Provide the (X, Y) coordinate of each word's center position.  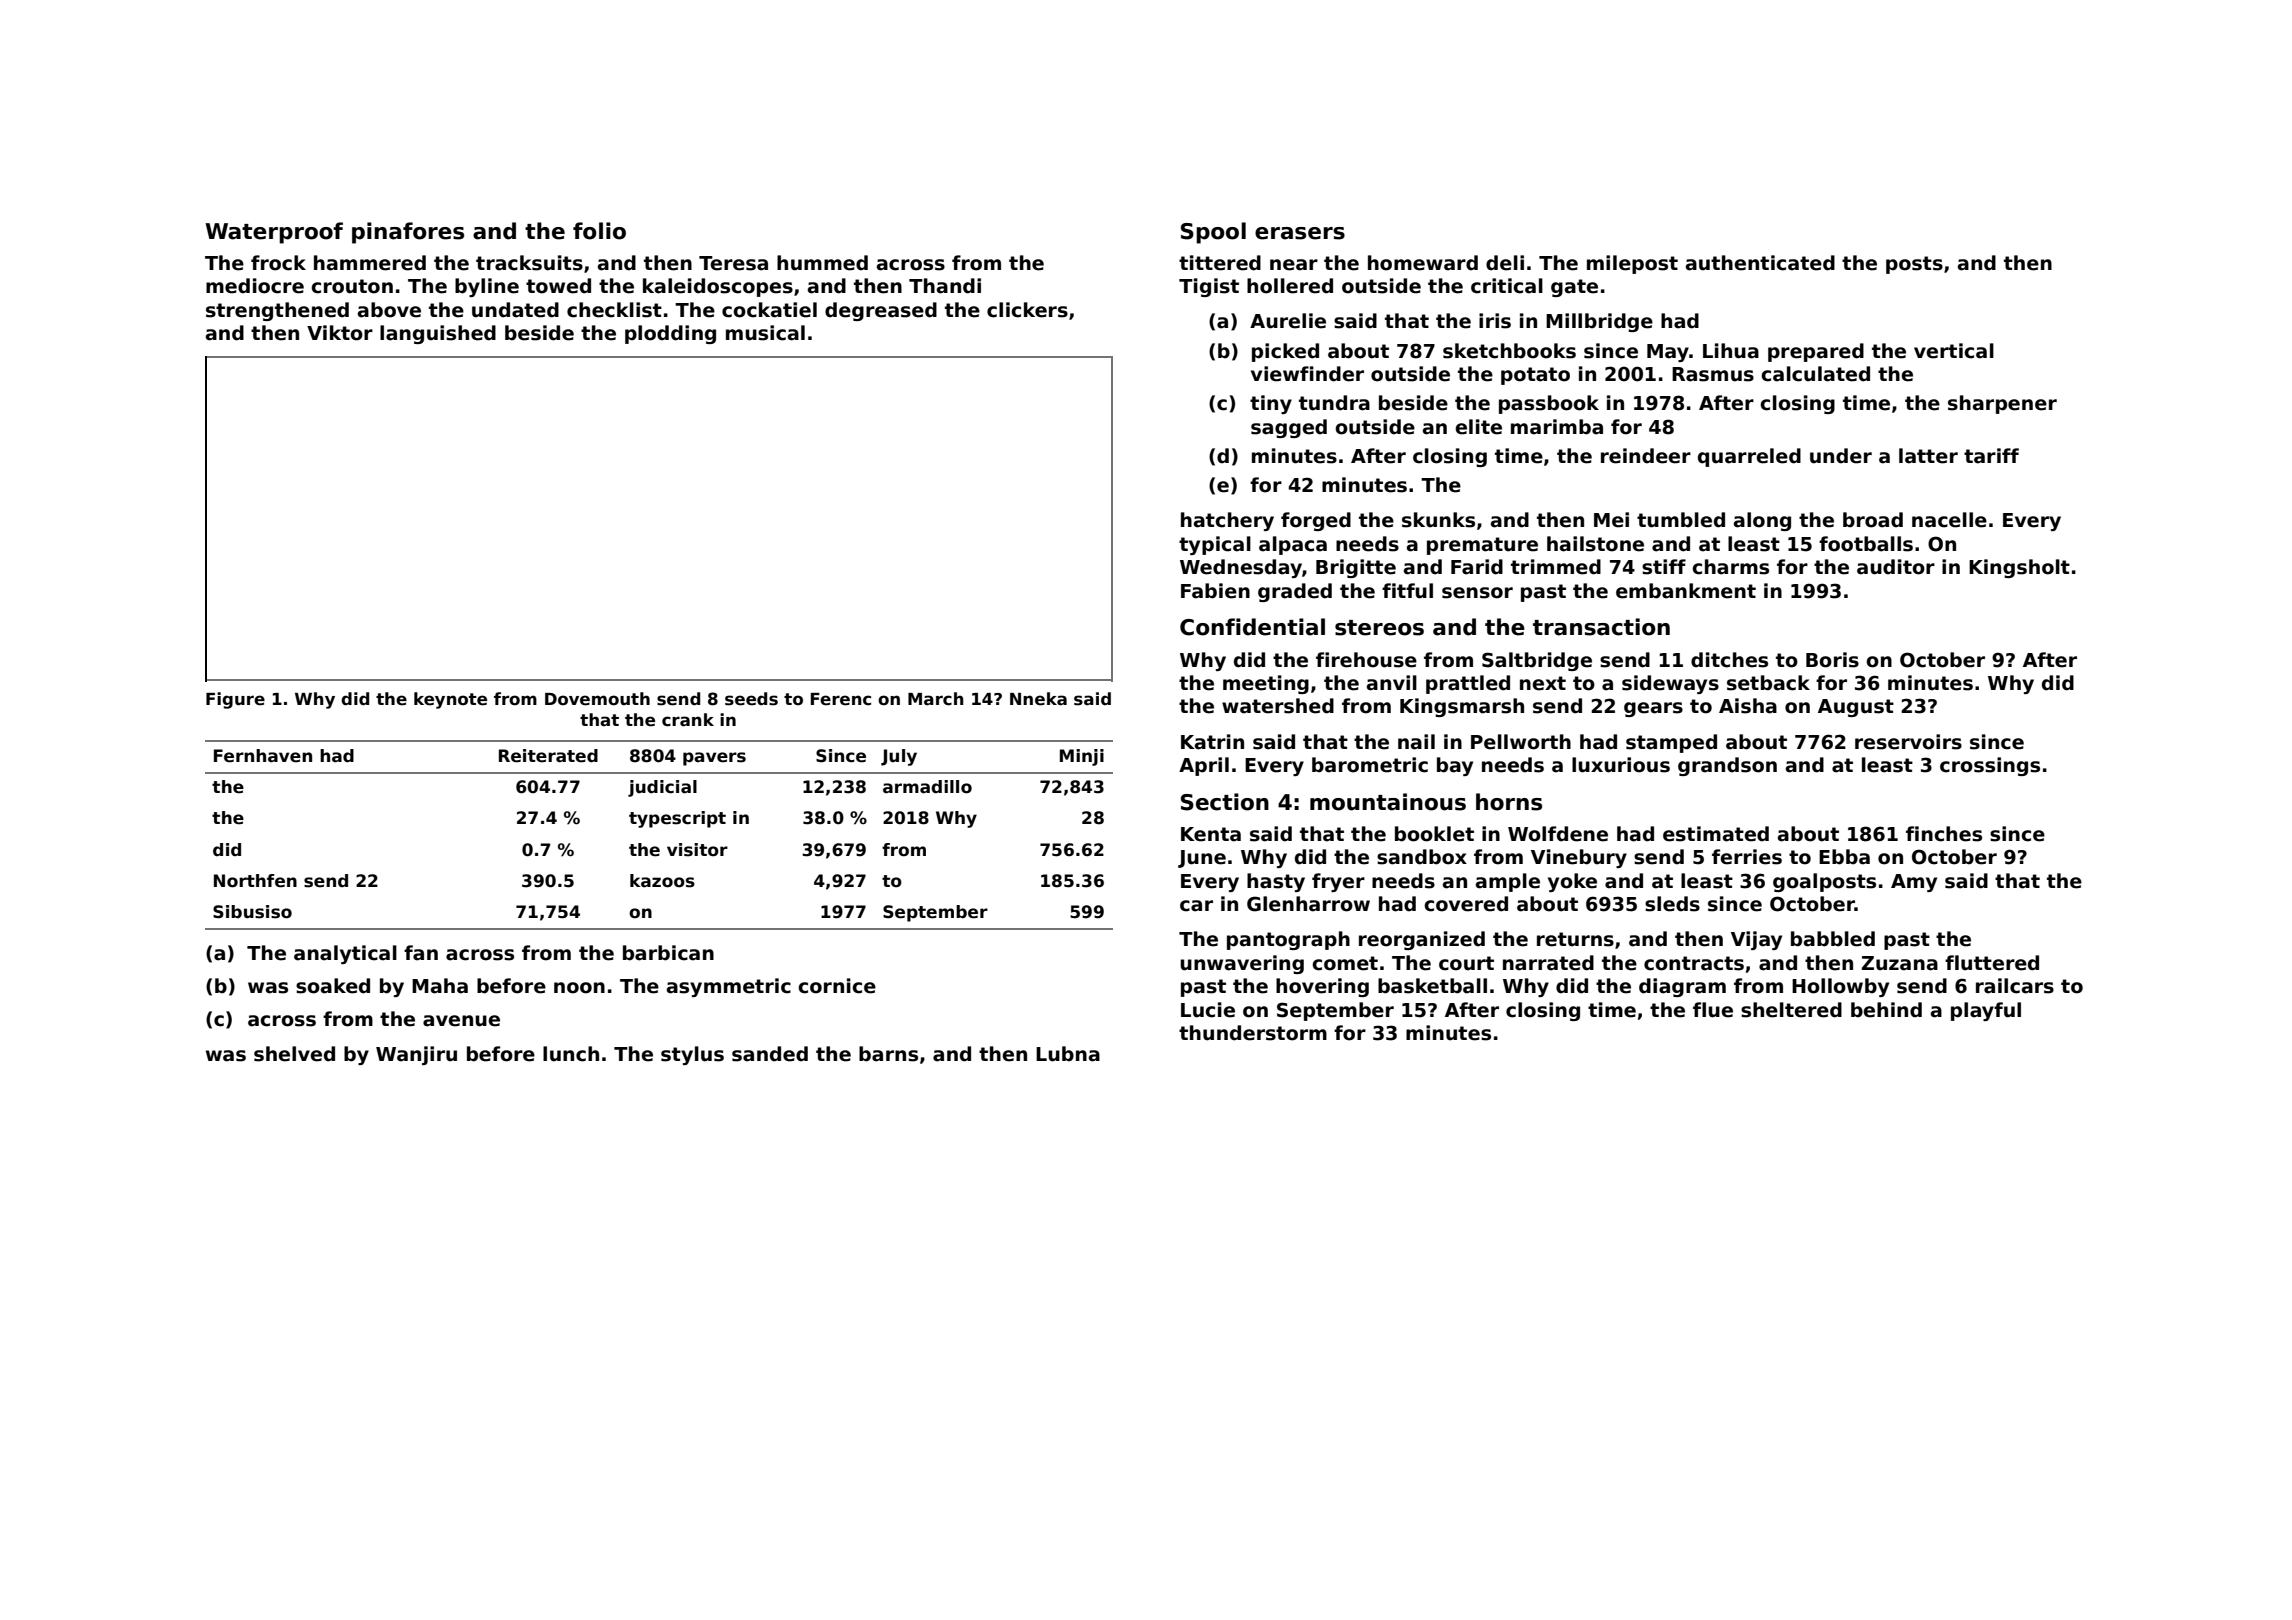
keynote (450, 700)
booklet (1434, 834)
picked (1285, 352)
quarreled (1749, 457)
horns (1509, 802)
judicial (662, 788)
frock (278, 263)
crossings (1990, 766)
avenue (461, 1021)
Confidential (1252, 627)
